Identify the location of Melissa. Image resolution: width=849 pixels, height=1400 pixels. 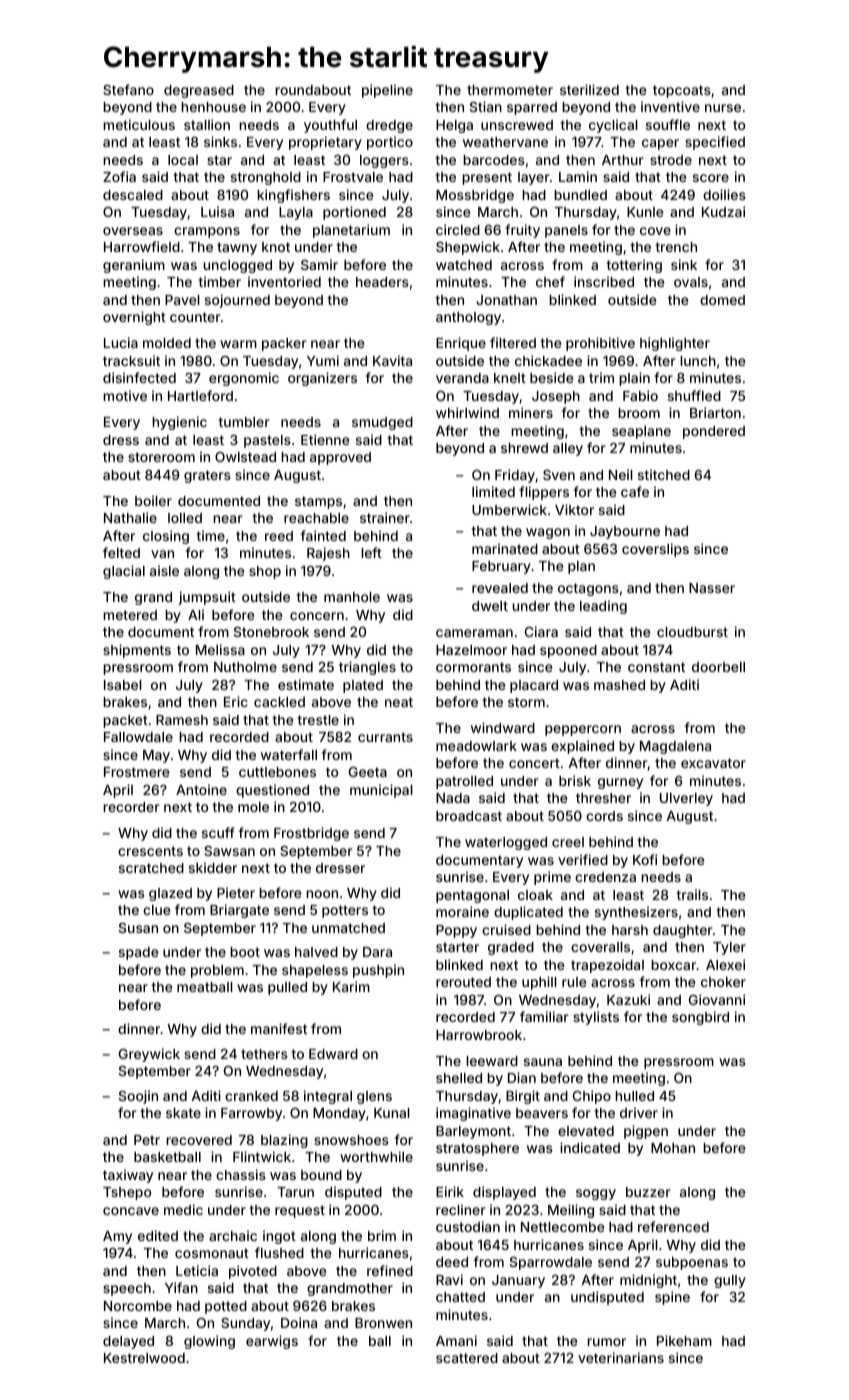
(220, 649).
